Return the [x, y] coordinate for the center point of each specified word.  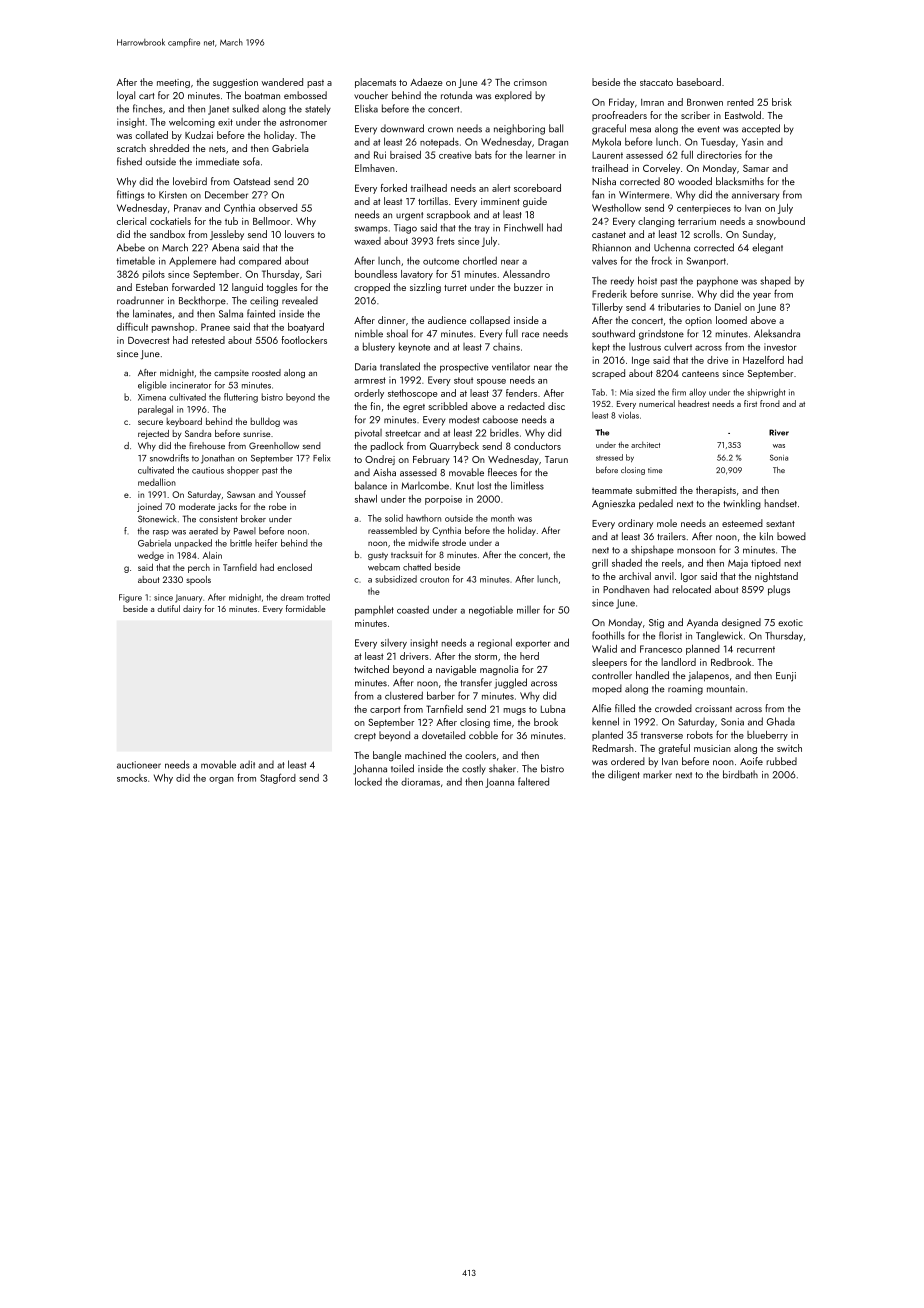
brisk [782, 102]
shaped [775, 281]
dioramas [420, 782]
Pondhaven [626, 589]
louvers [299, 234]
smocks [132, 778]
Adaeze [426, 82]
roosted [266, 372]
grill [600, 564]
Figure [130, 598]
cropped [372, 288]
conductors [537, 446]
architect [645, 444]
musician [712, 748]
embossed [305, 95]
